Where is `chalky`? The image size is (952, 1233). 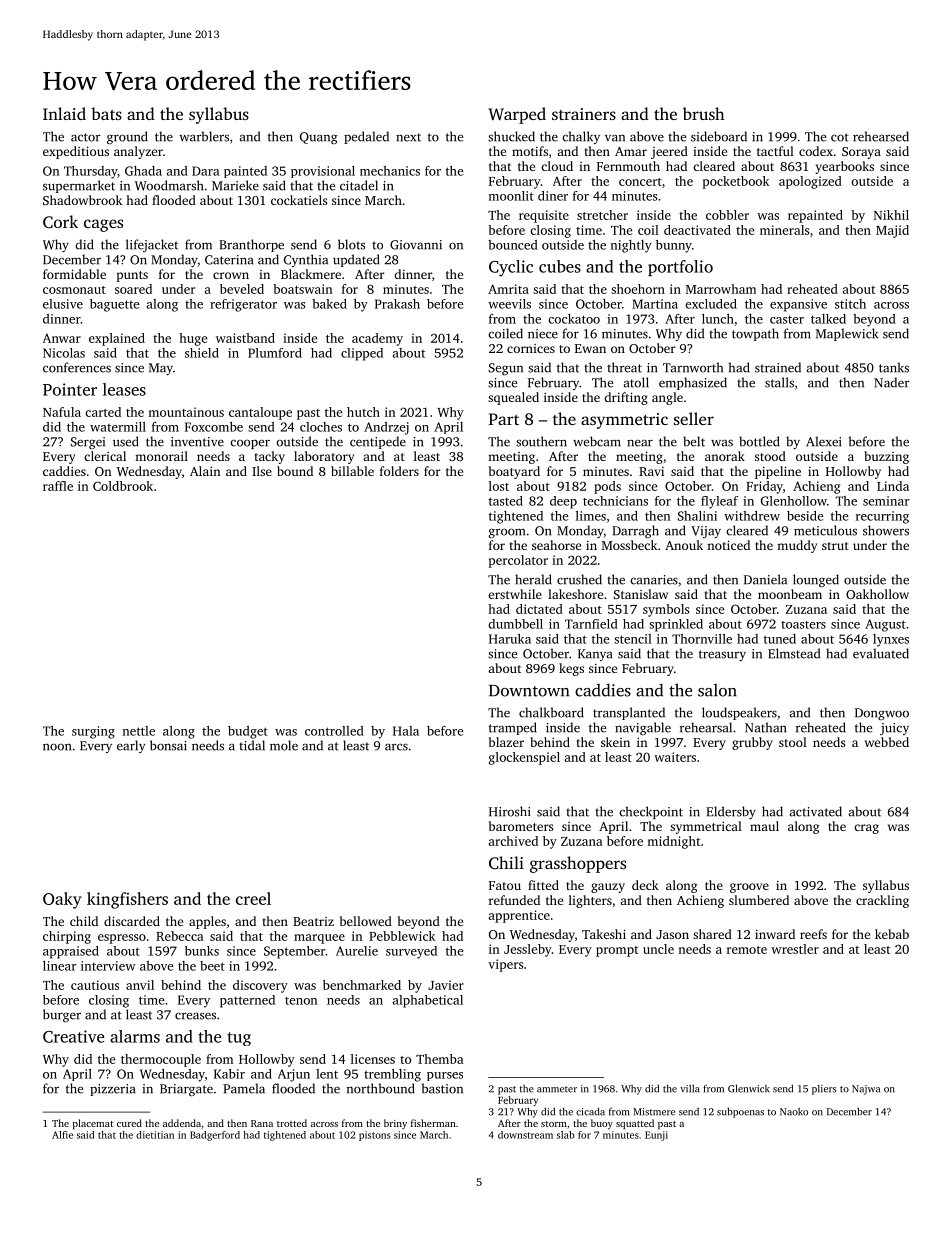
chalky is located at coordinates (581, 137).
